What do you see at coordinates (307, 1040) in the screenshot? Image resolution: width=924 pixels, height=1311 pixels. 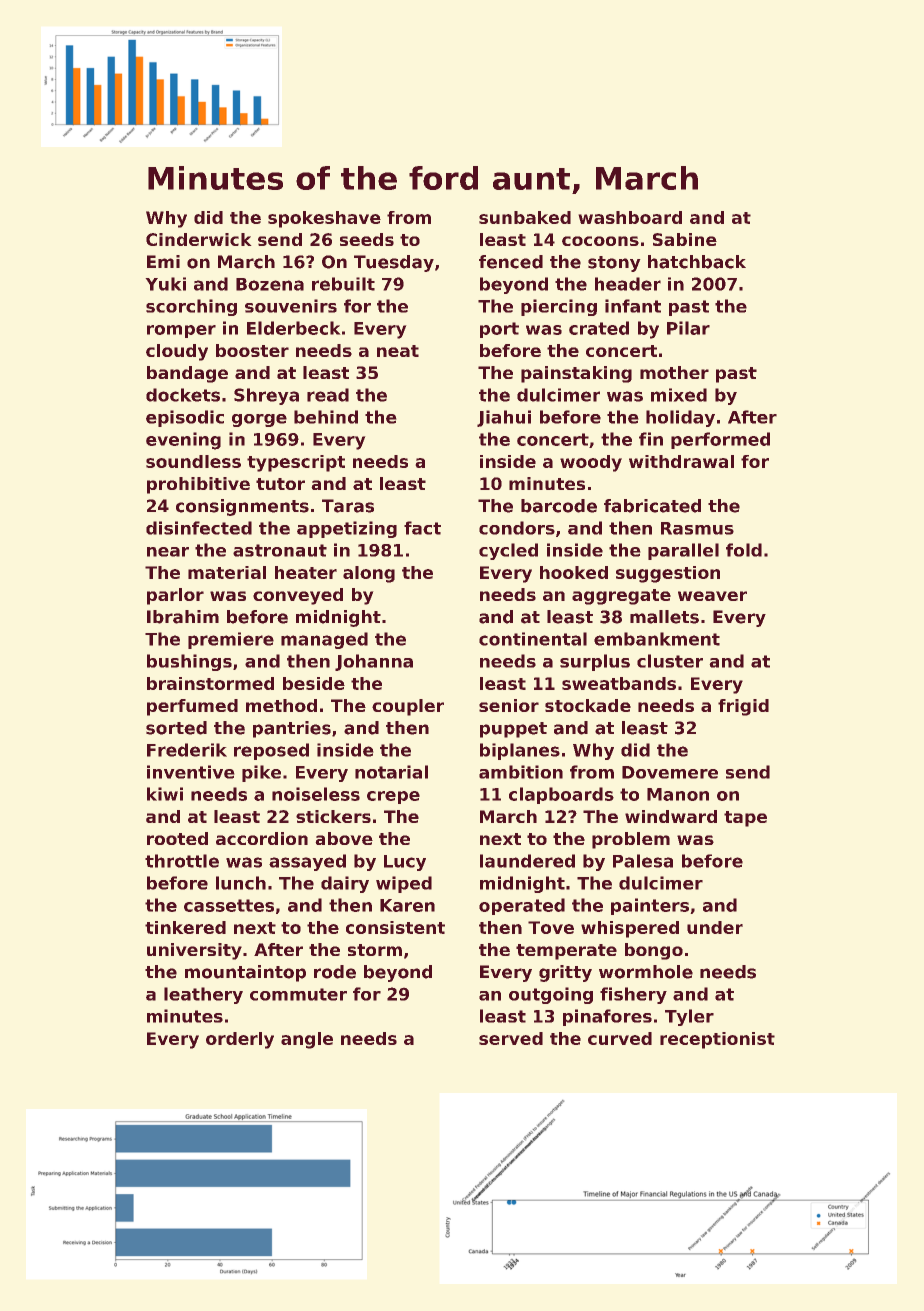 I see `angle` at bounding box center [307, 1040].
